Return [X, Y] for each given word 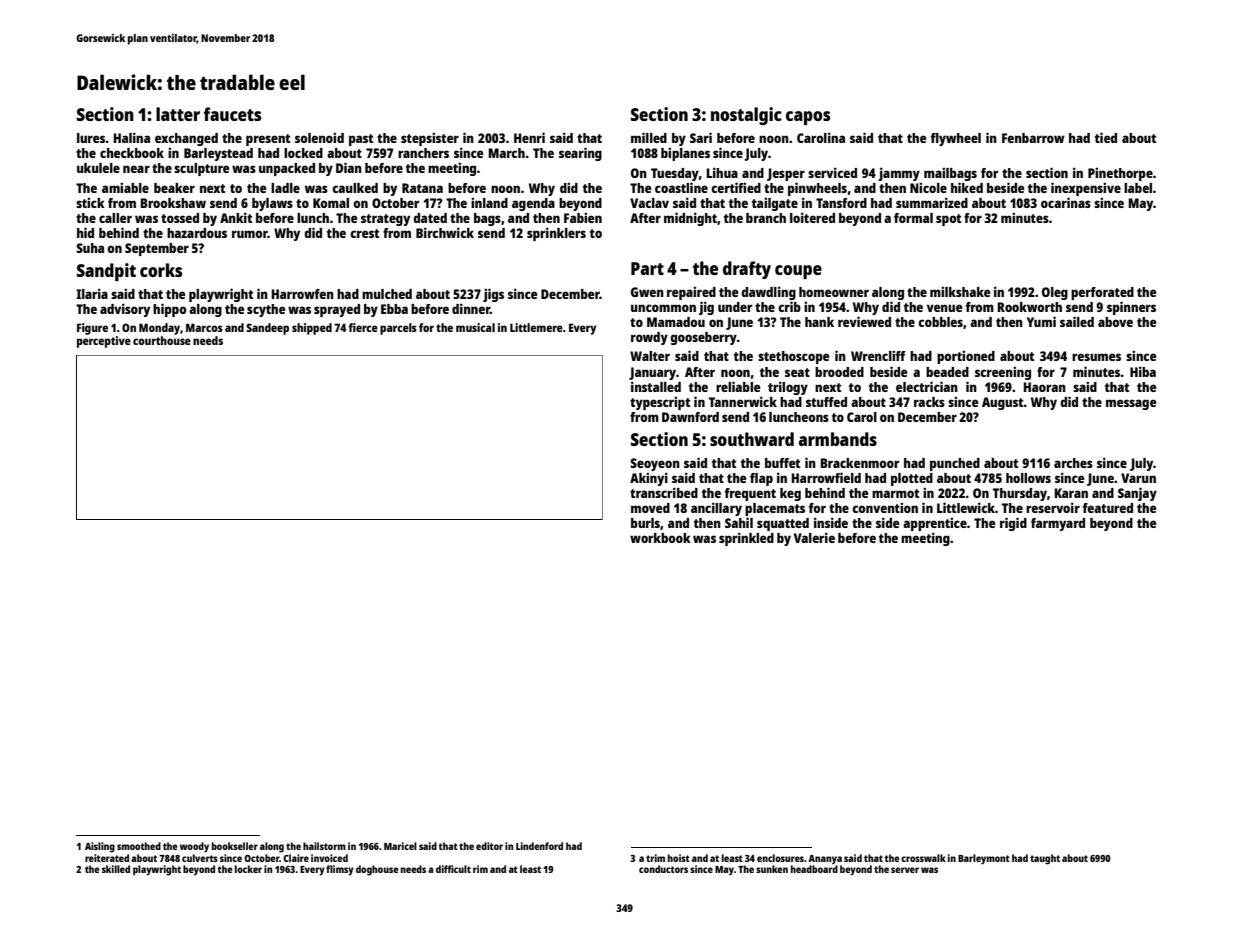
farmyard [1058, 524]
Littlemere [536, 327]
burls [645, 523]
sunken [772, 869]
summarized [932, 202]
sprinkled [746, 539]
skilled [116, 869]
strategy [385, 220]
